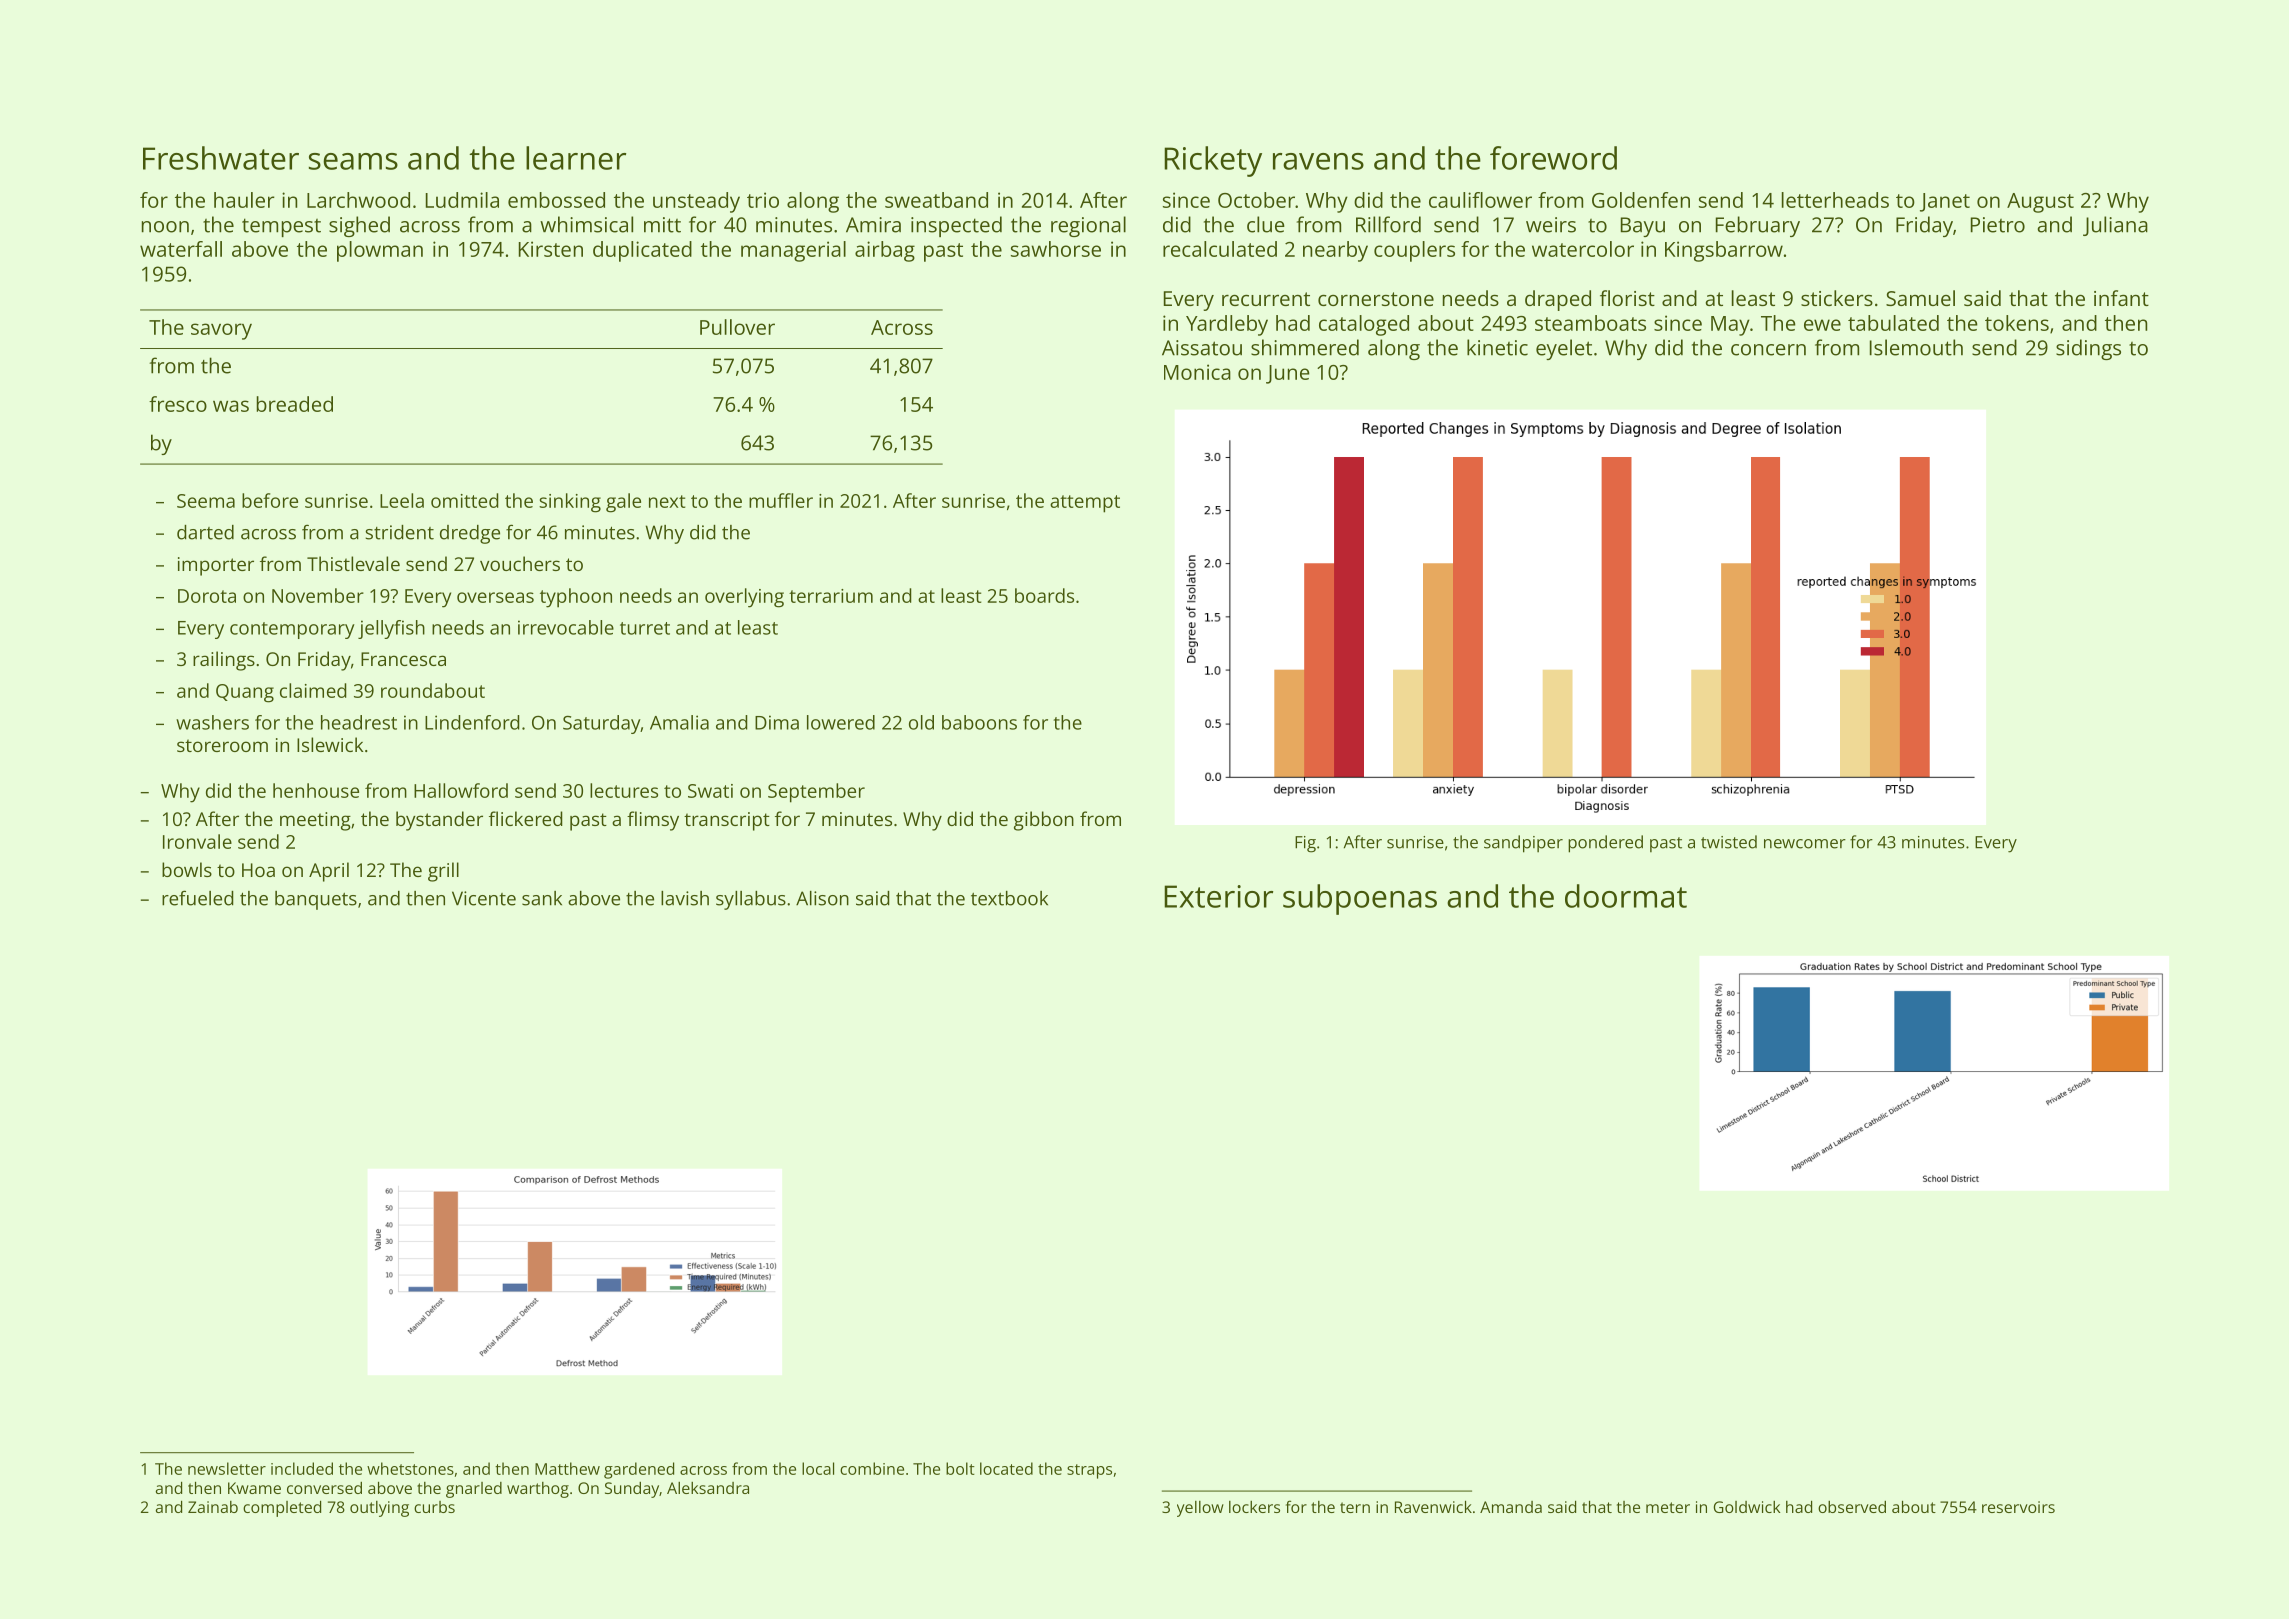  What do you see at coordinates (1414, 251) in the screenshot?
I see `couplers` at bounding box center [1414, 251].
